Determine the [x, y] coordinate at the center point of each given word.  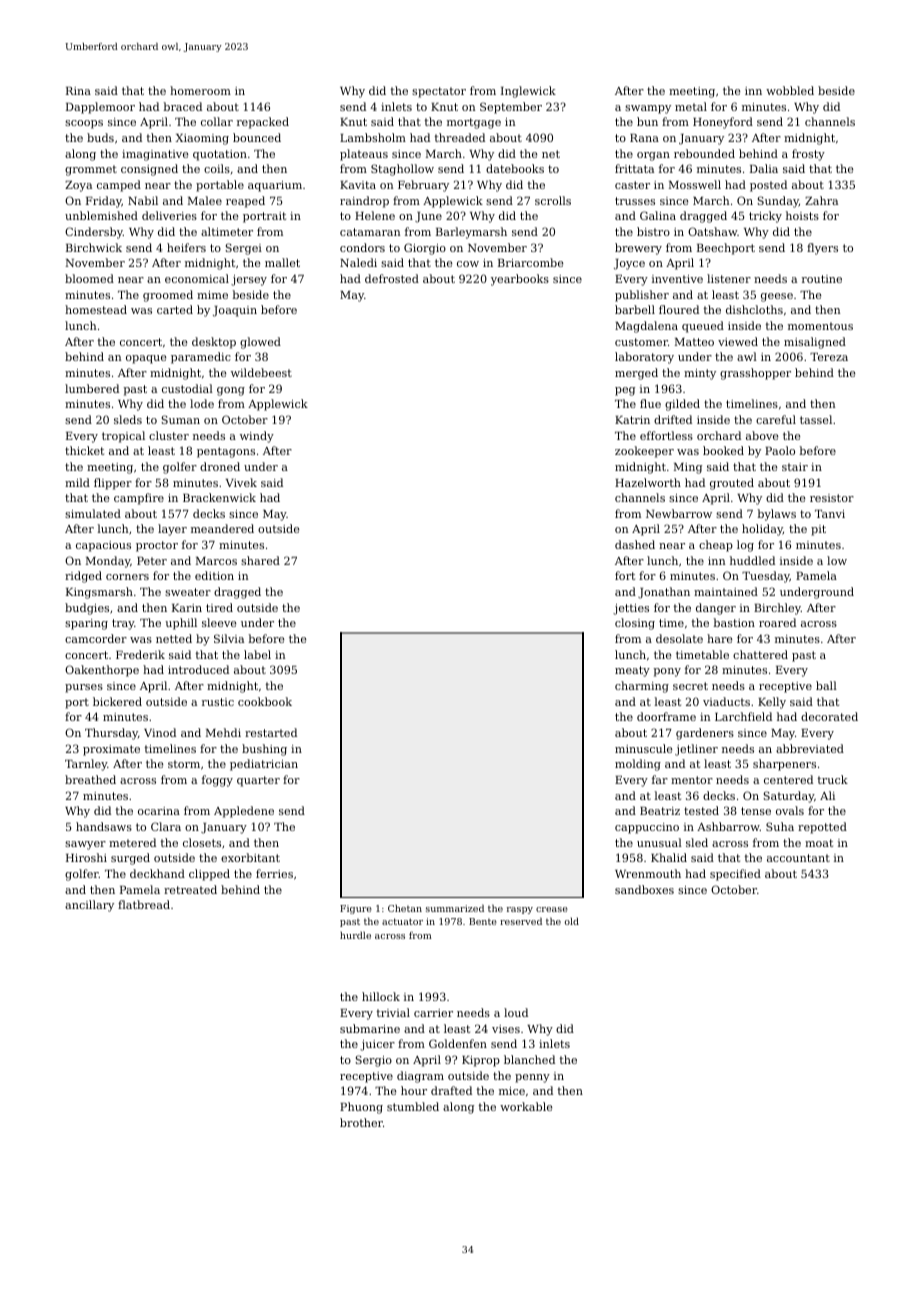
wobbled [790, 90]
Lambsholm [373, 137]
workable [526, 1106]
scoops [84, 124]
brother [361, 1122]
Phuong [361, 1108]
